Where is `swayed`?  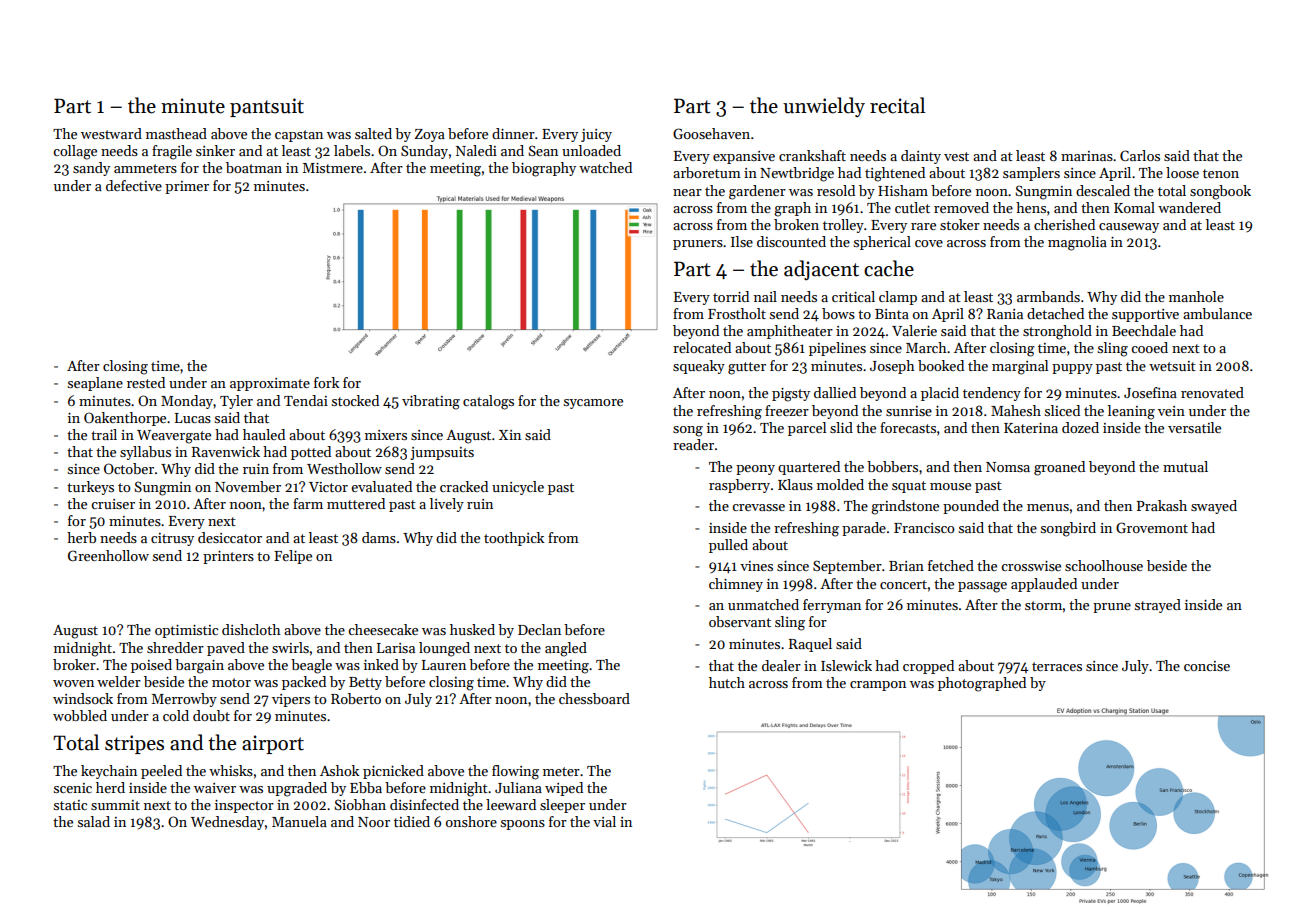
swayed is located at coordinates (1214, 507).
